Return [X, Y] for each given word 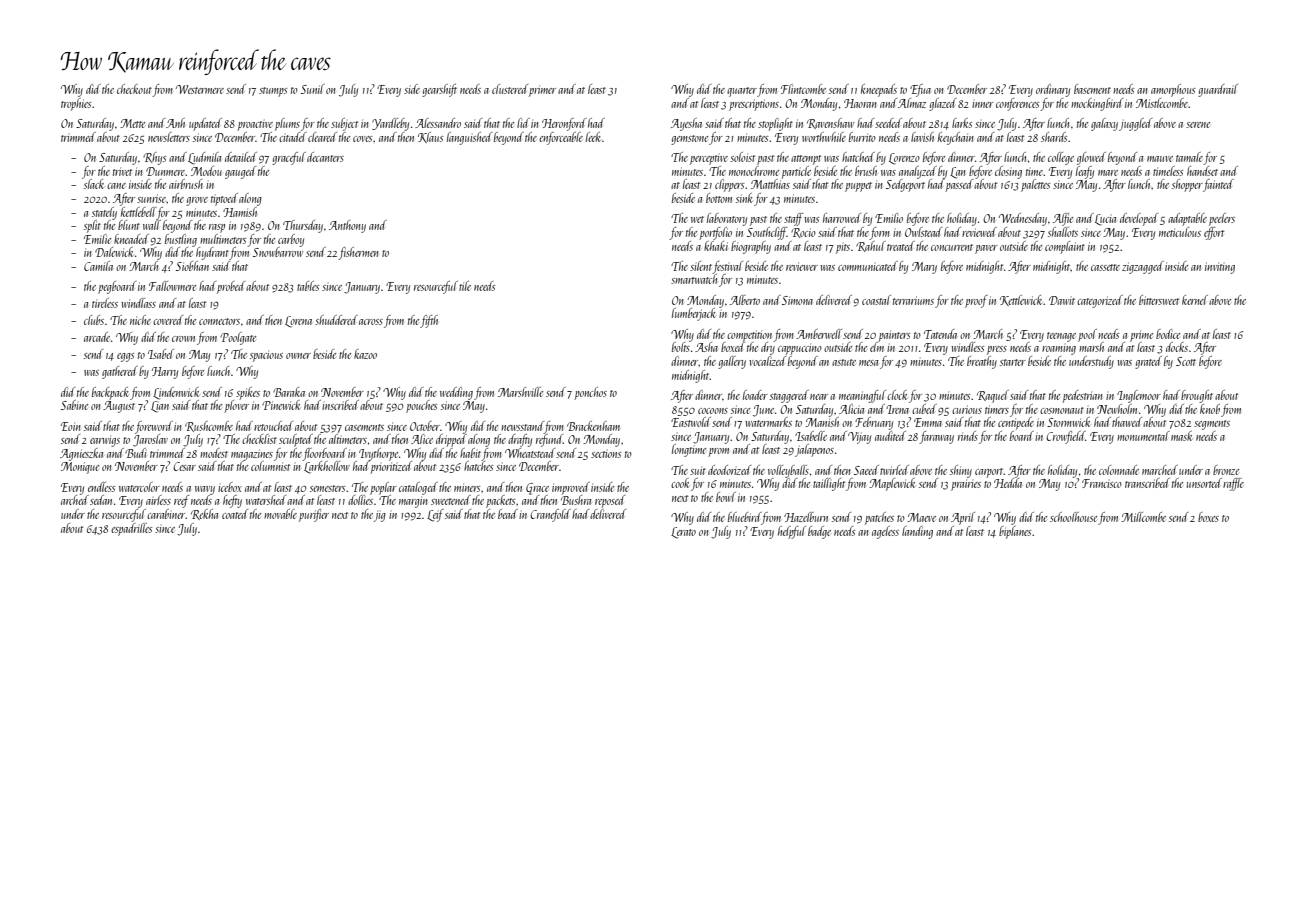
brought [1197, 396]
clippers [729, 185]
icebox [230, 487]
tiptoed [224, 199]
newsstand [522, 426]
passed [959, 185]
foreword [154, 427]
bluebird [745, 517]
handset [1202, 171]
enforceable [561, 138]
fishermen [358, 253]
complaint [1065, 247]
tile [465, 286]
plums [287, 124]
